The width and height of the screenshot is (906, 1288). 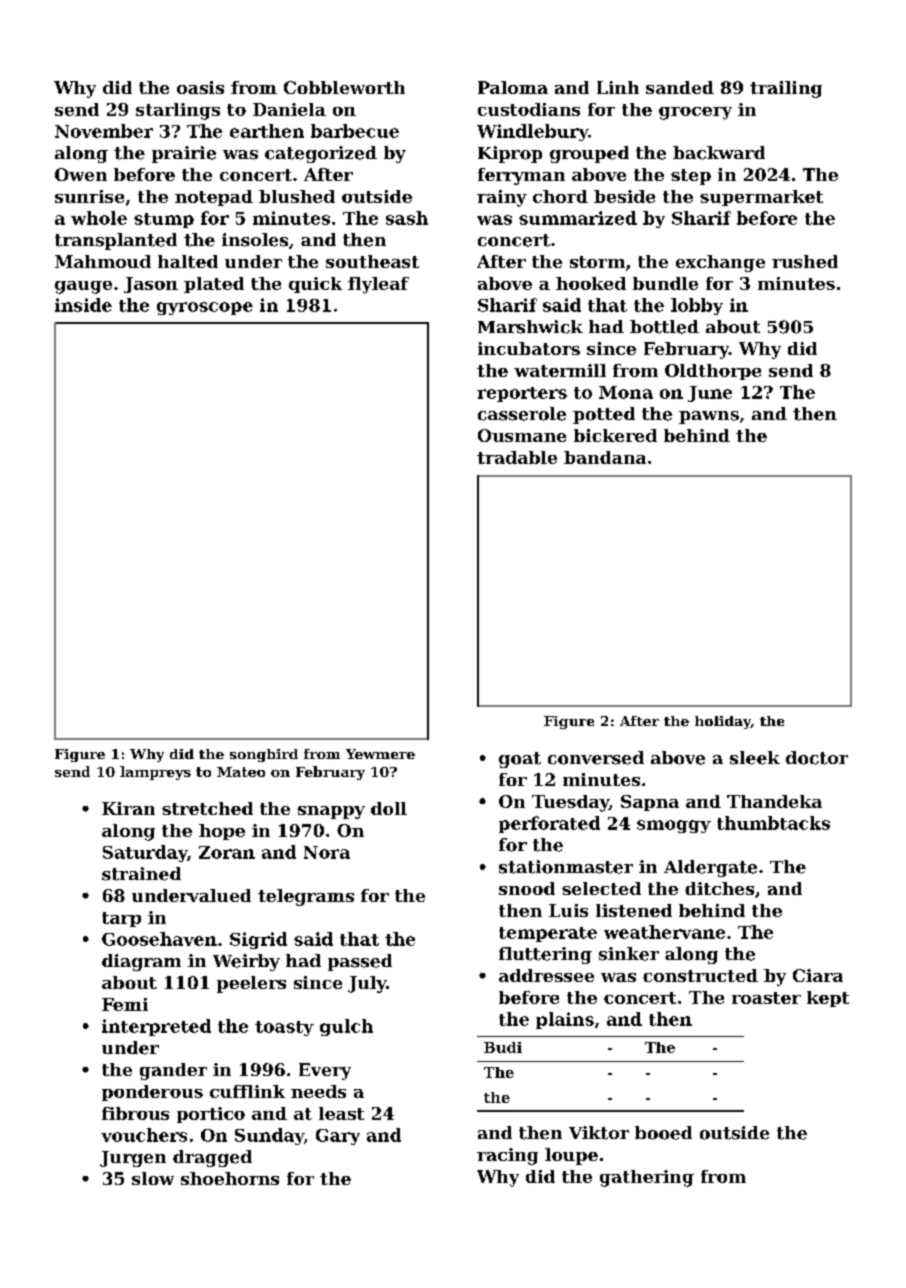 I want to click on pawns, so click(x=709, y=417).
